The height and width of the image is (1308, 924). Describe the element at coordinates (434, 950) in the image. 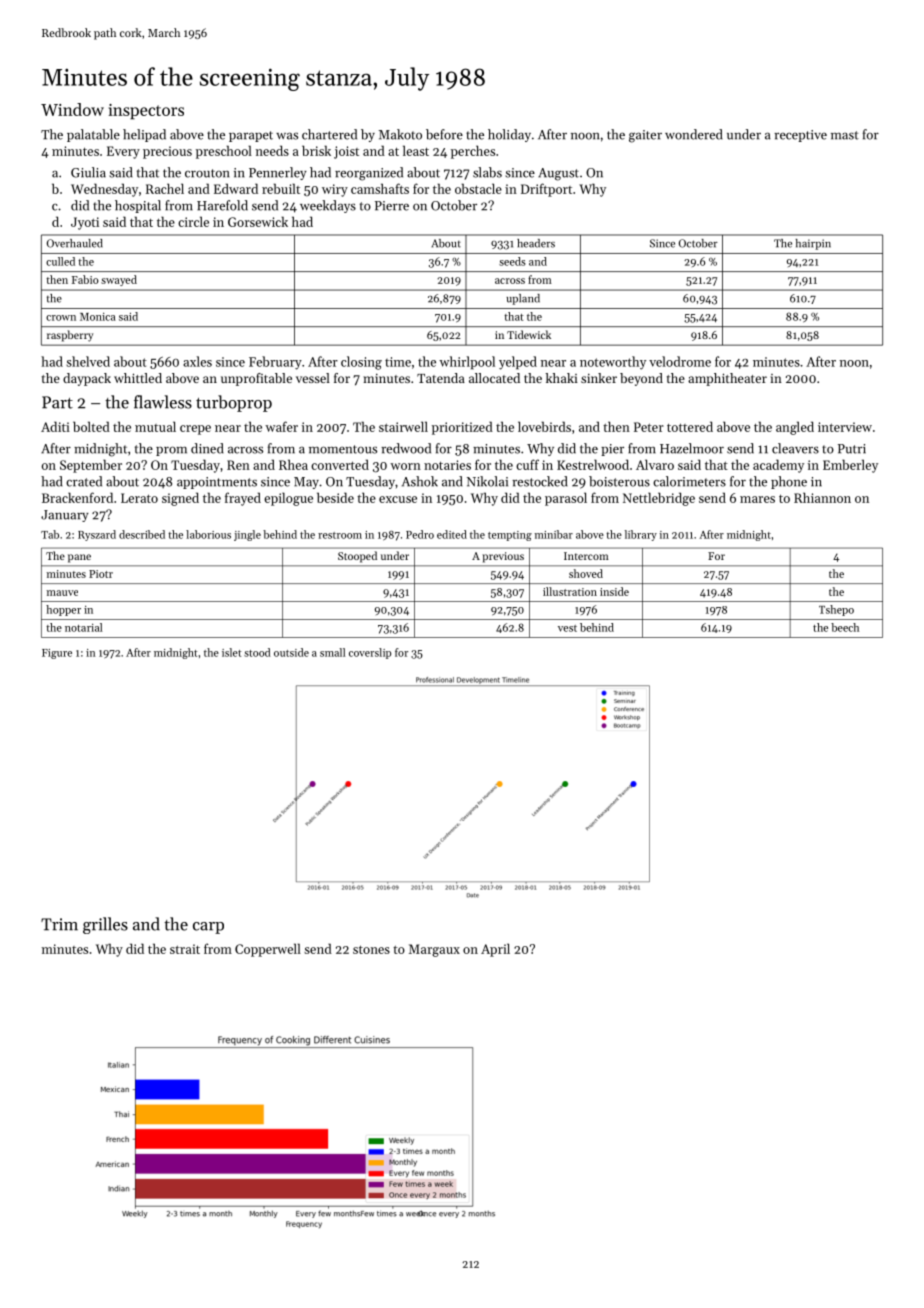

I see `Margaux` at that location.
